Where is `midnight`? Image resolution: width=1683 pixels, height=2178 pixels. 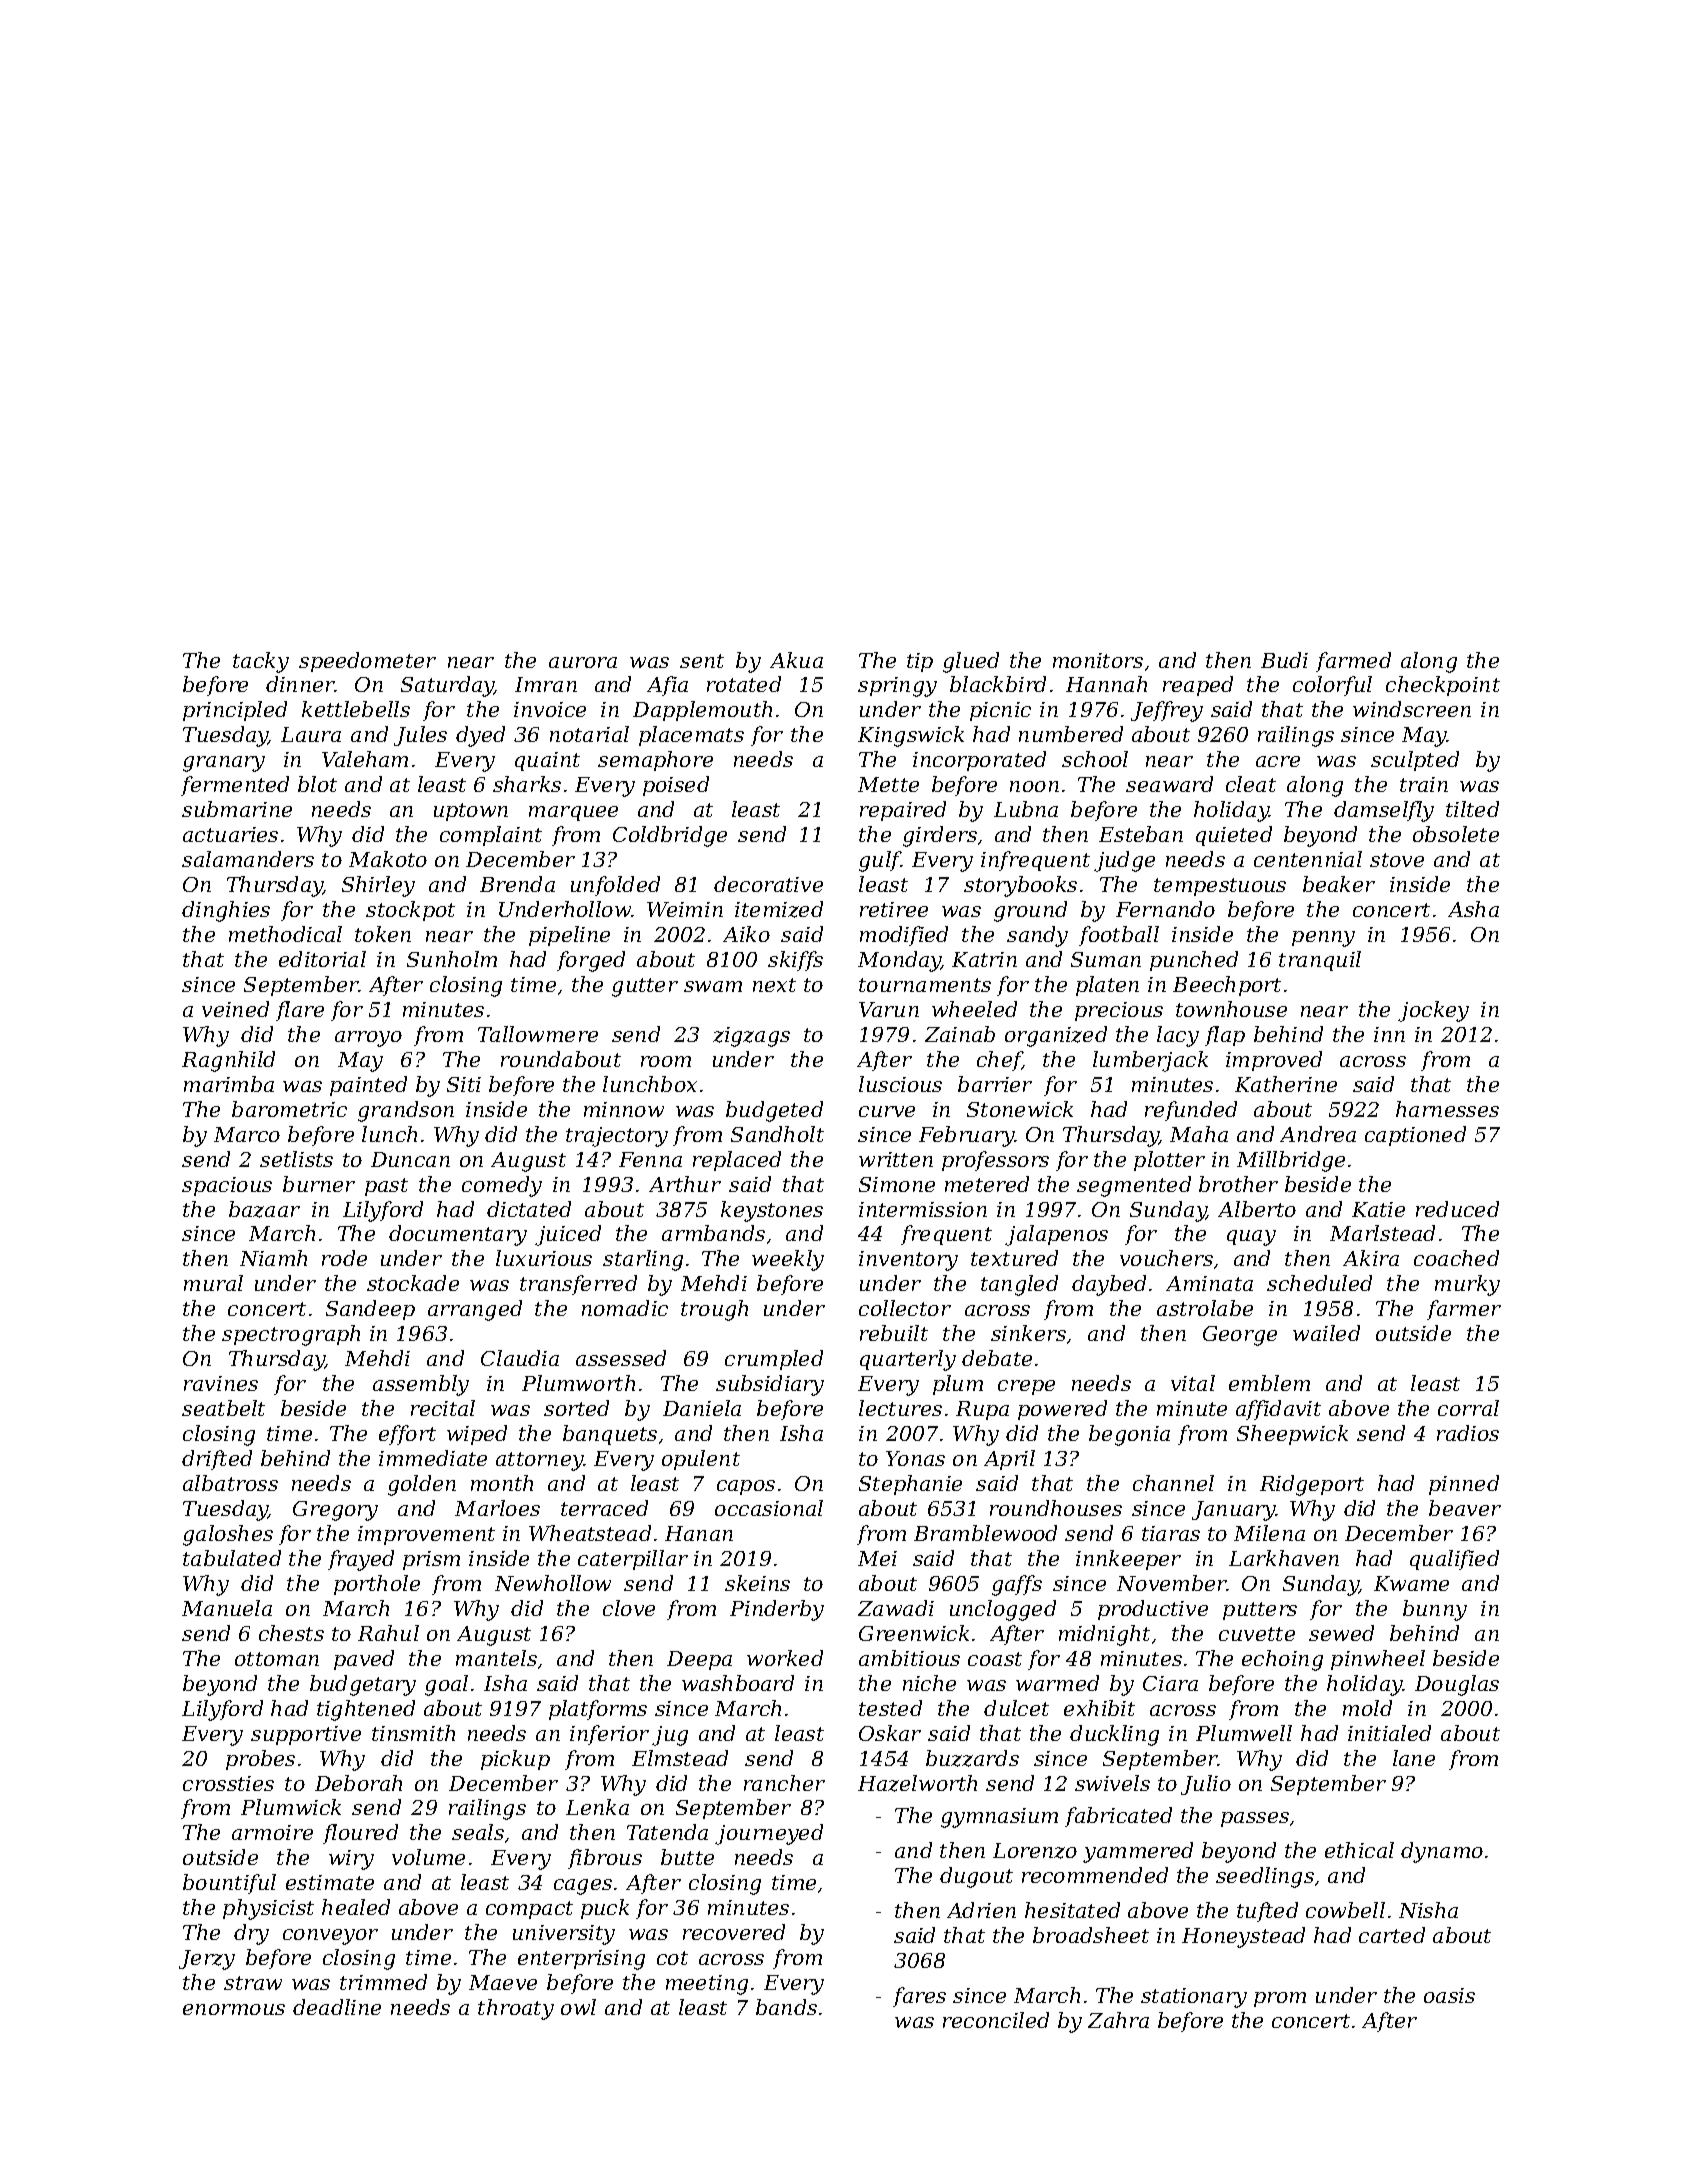 midnight is located at coordinates (1104, 1635).
